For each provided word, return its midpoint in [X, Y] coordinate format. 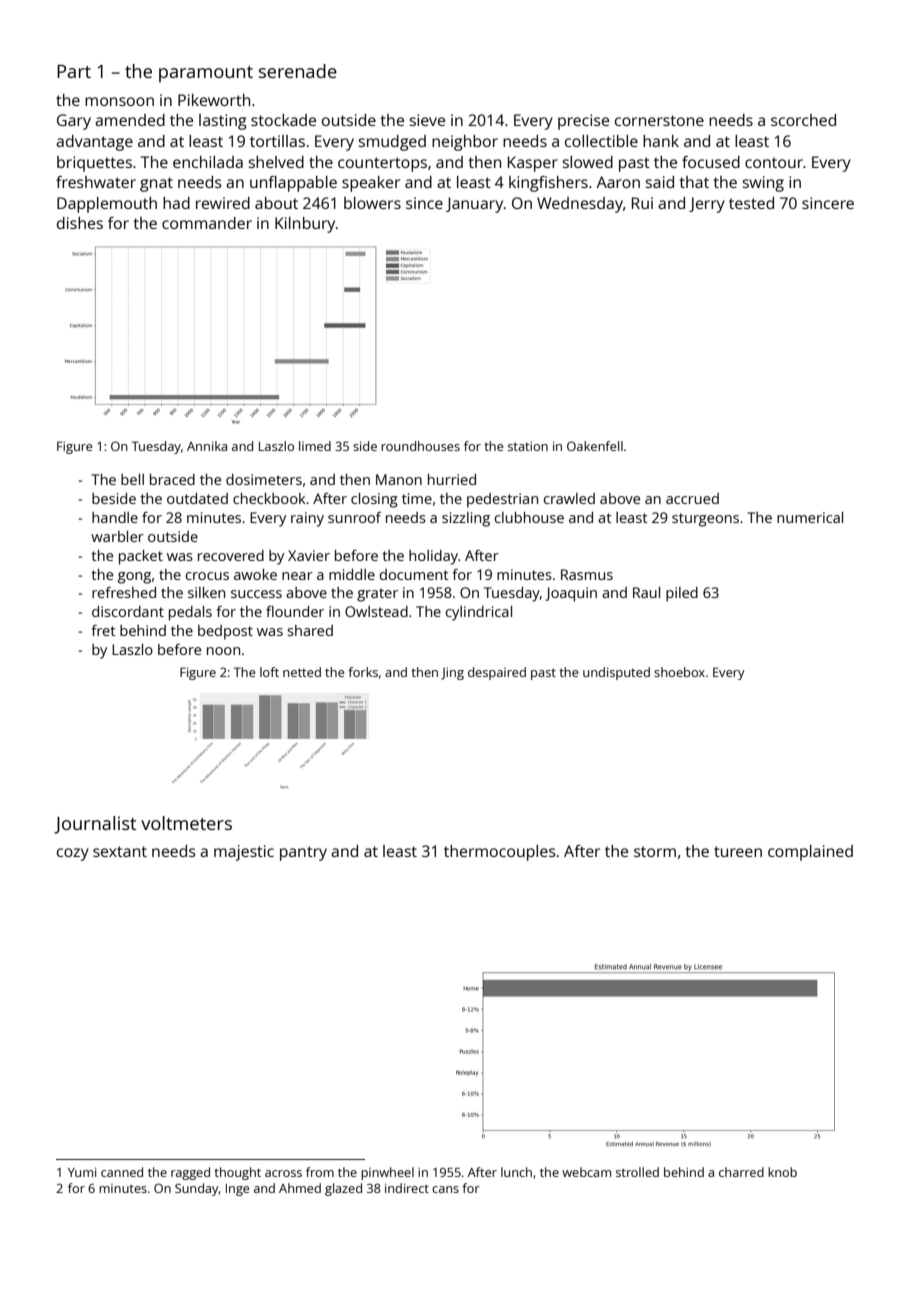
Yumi [82, 1172]
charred [741, 1172]
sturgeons [705, 520]
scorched [803, 120]
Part [74, 71]
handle [115, 517]
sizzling [466, 519]
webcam [586, 1172]
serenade [298, 71]
